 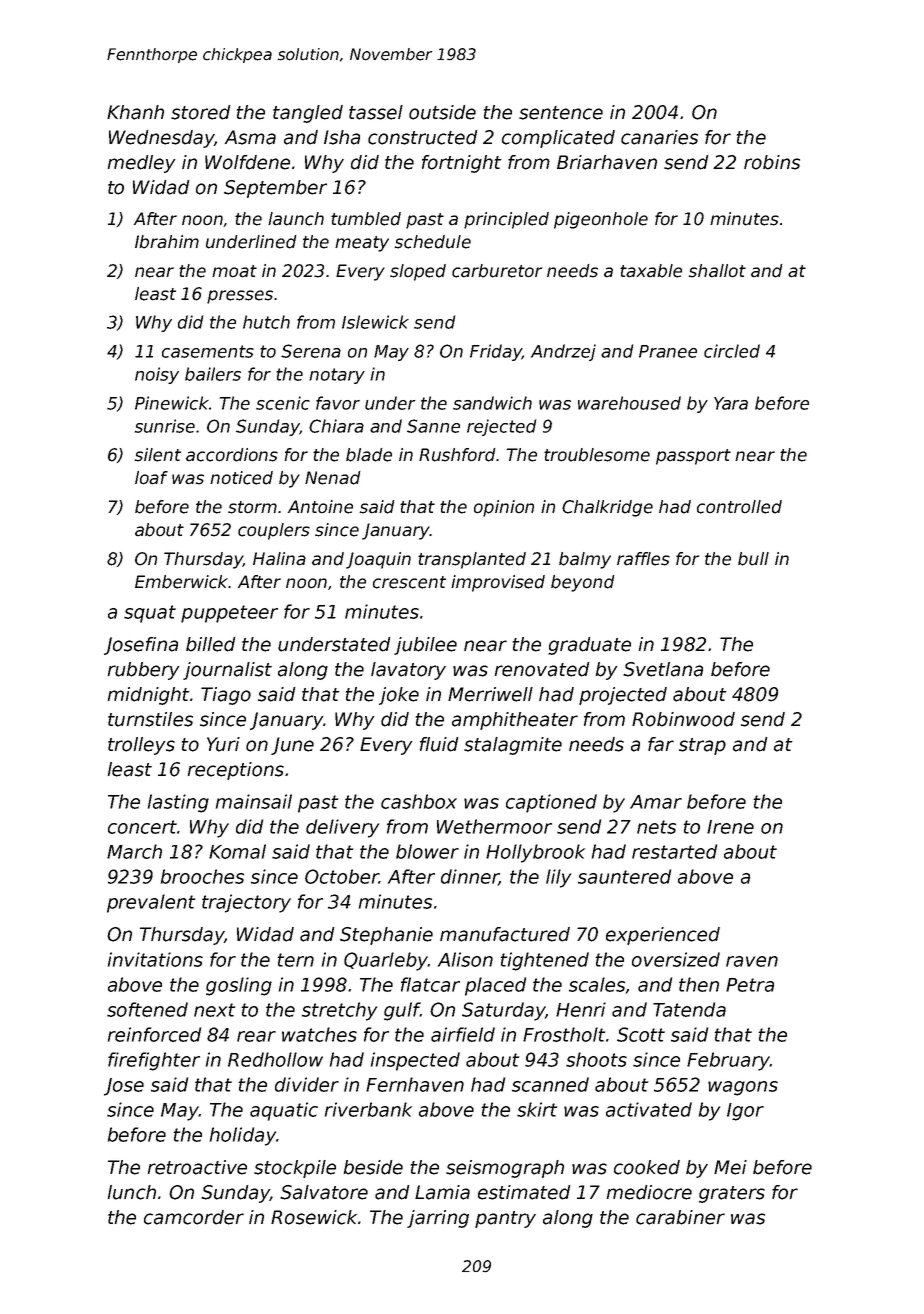 I want to click on gosling, so click(x=239, y=986).
